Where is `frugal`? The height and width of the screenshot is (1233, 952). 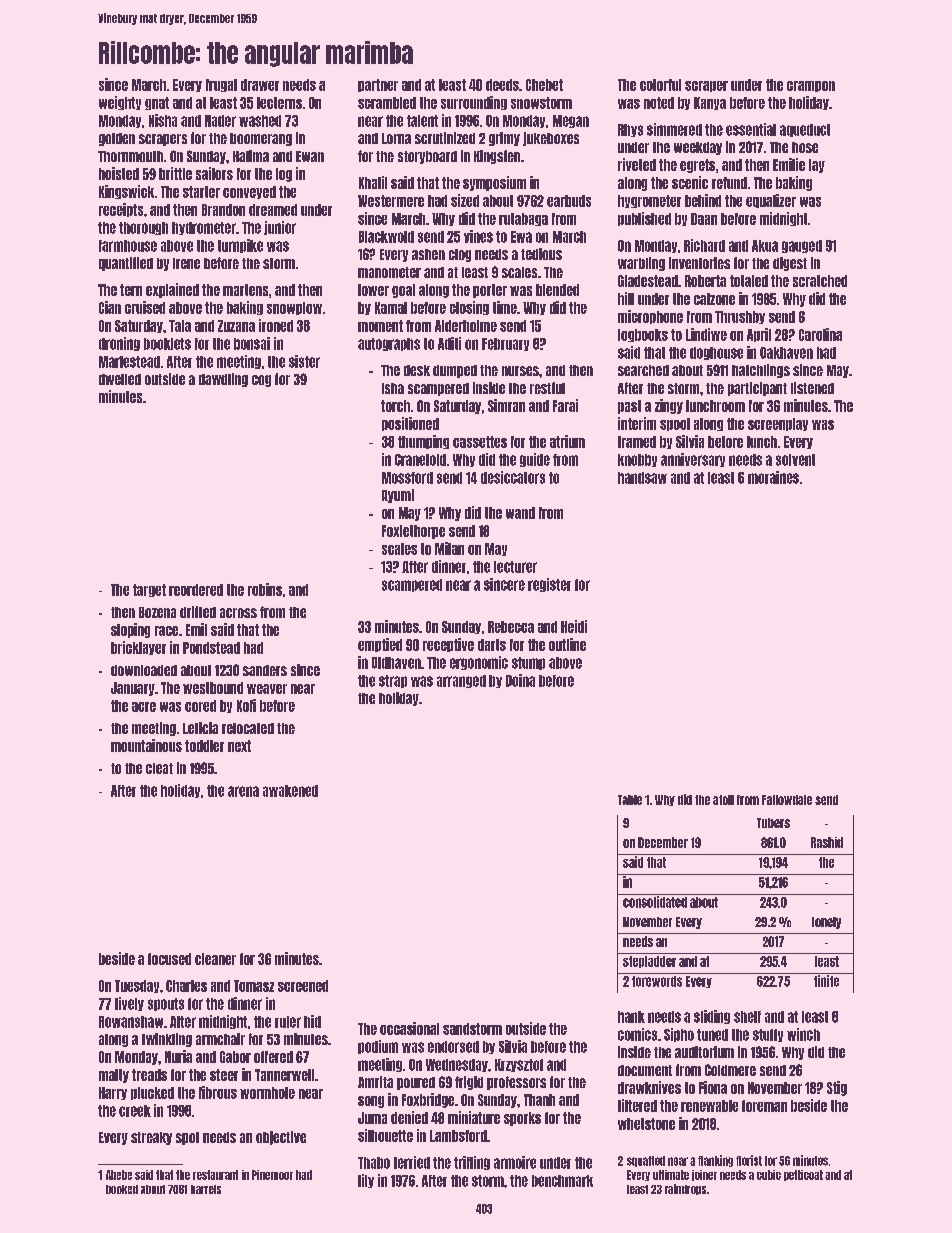
frugal is located at coordinates (221, 85).
